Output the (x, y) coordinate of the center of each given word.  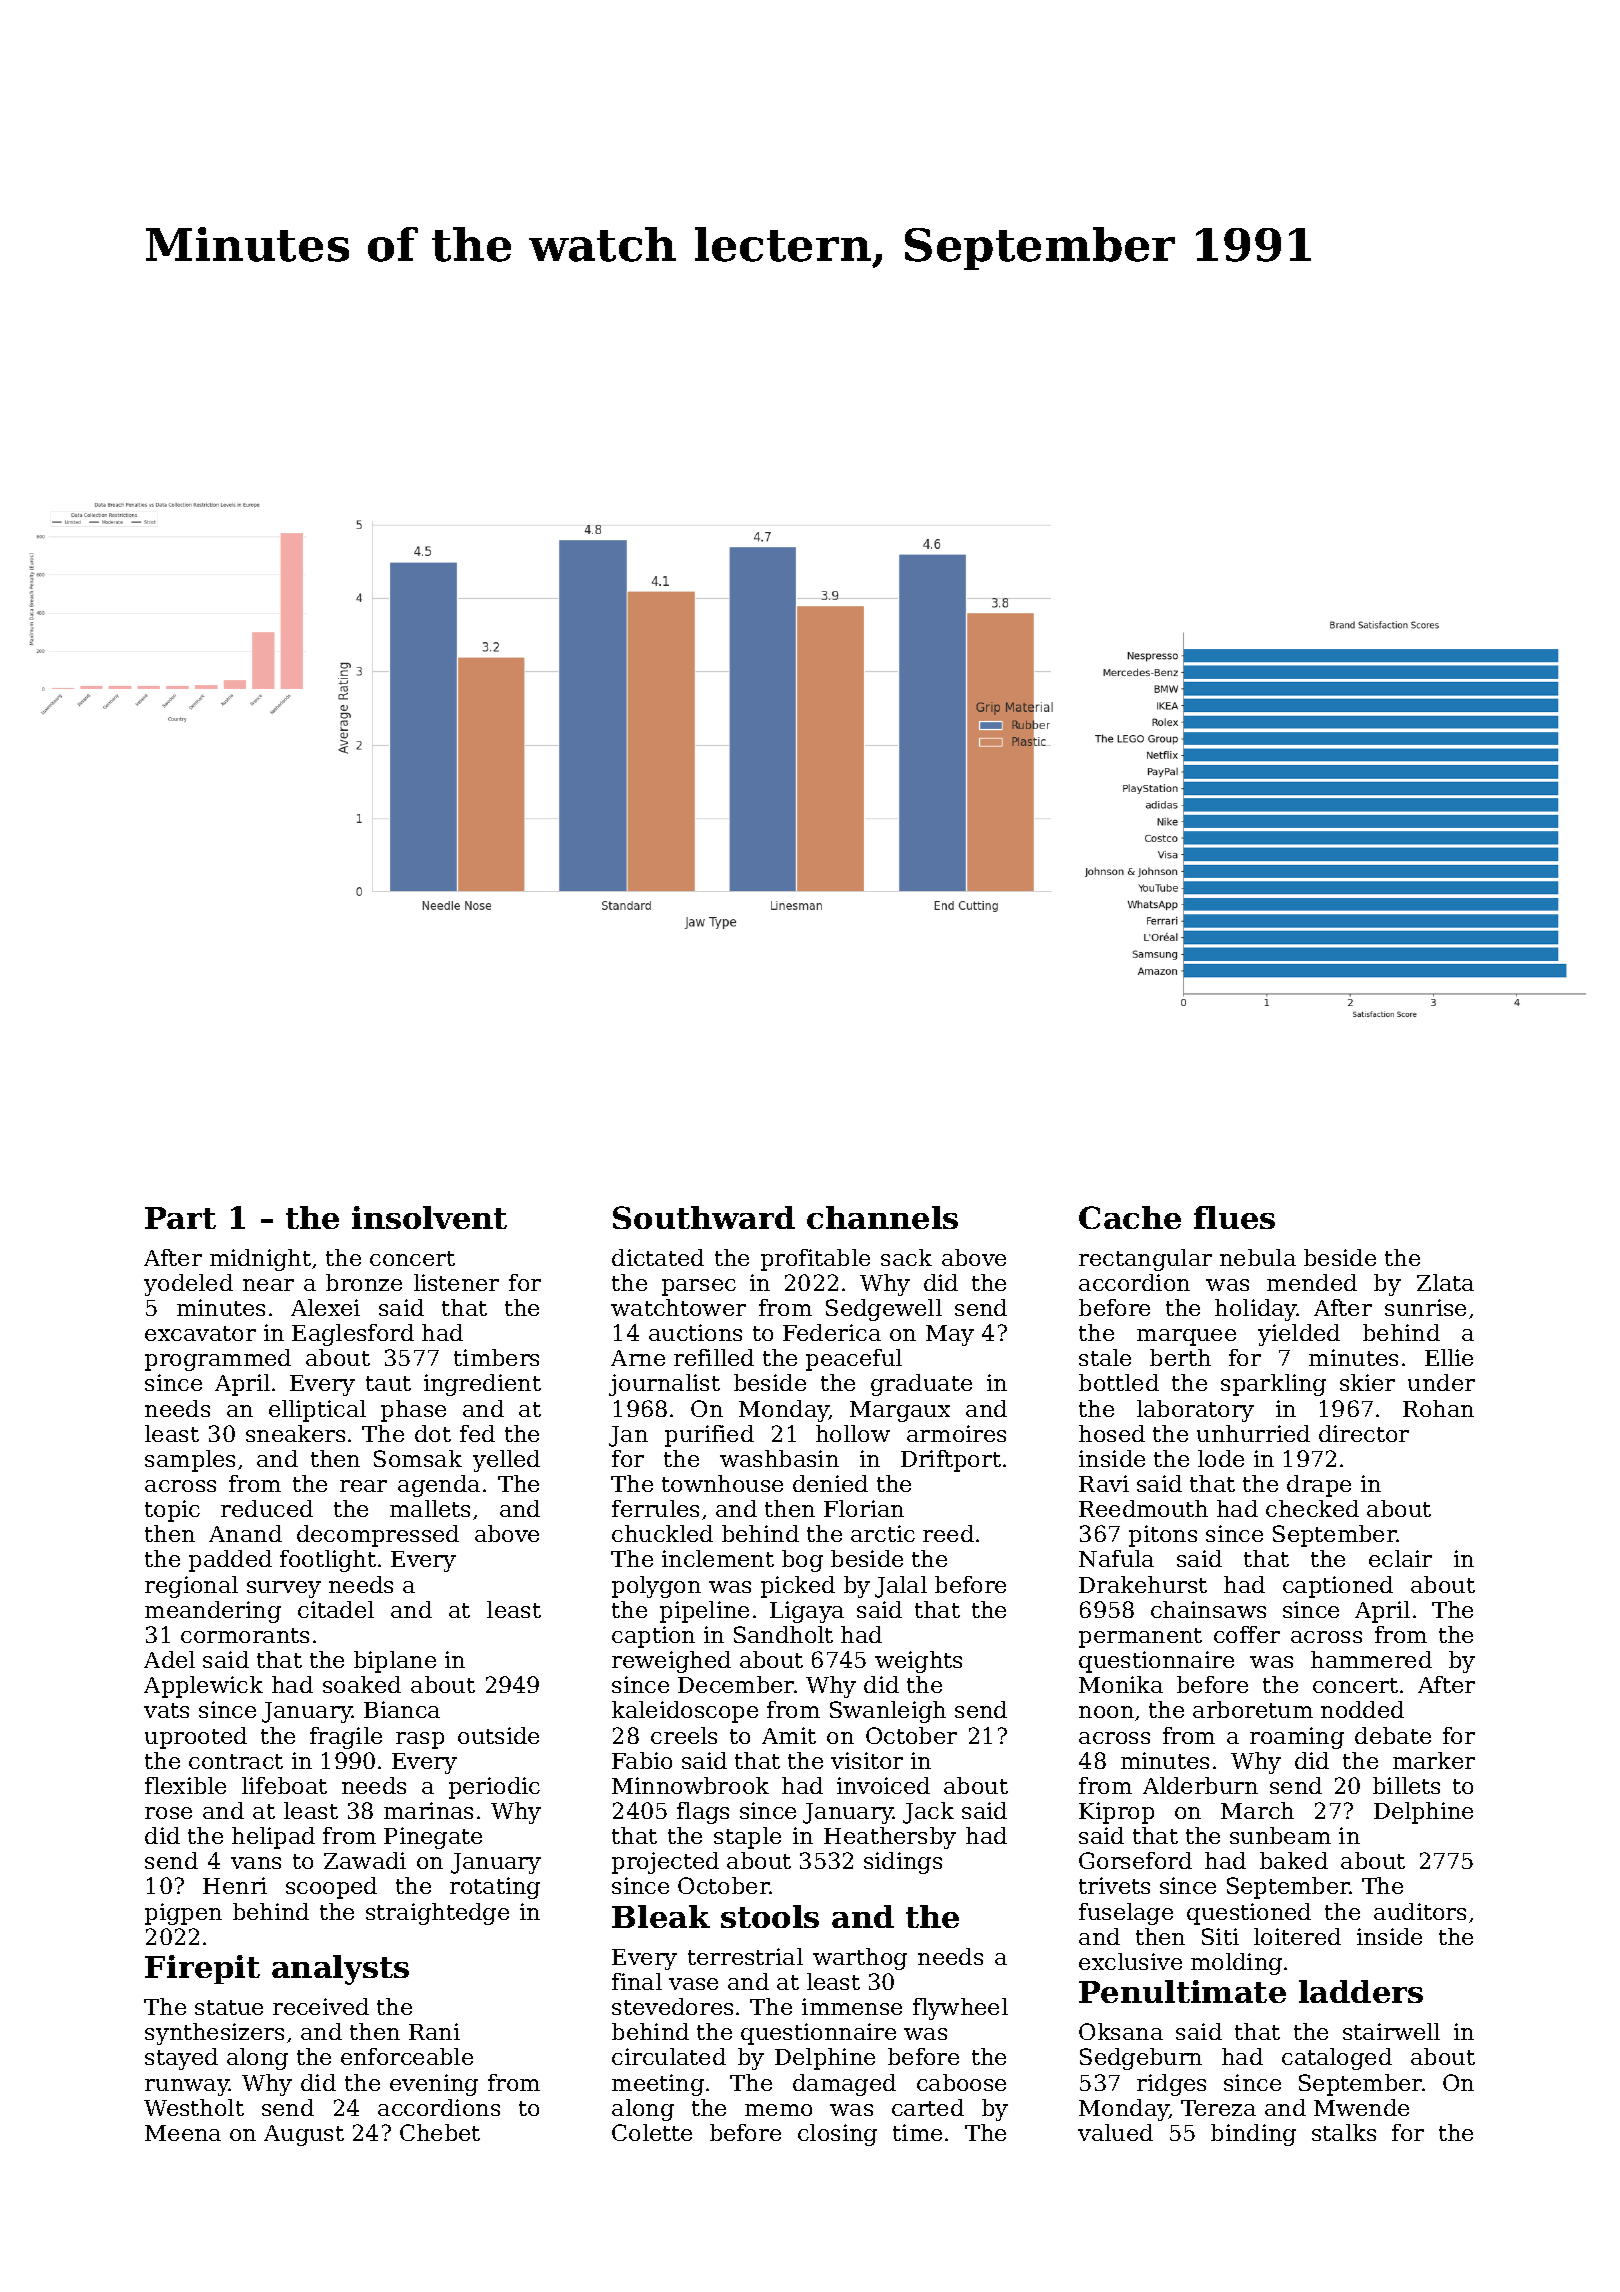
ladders (1361, 1991)
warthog (860, 1959)
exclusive (1130, 1961)
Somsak (418, 1458)
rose (168, 1813)
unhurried (1253, 1433)
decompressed (378, 1536)
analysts (340, 1970)
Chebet (440, 2132)
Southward (704, 1217)
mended (1312, 1282)
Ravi (1104, 1483)
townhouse (722, 1483)
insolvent (429, 1217)
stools (770, 1916)
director (1364, 1433)
